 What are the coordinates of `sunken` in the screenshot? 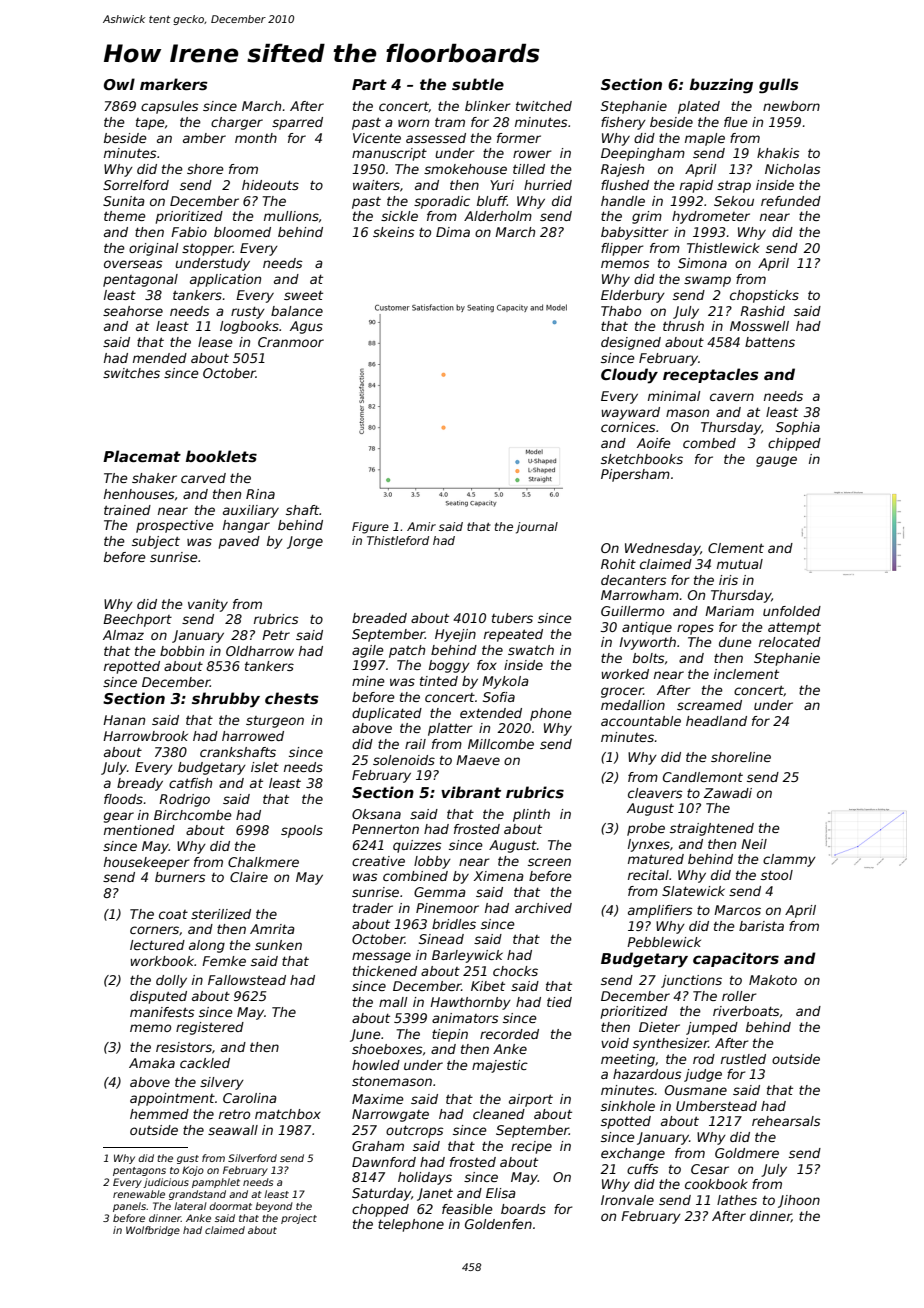 It's located at (278, 945).
